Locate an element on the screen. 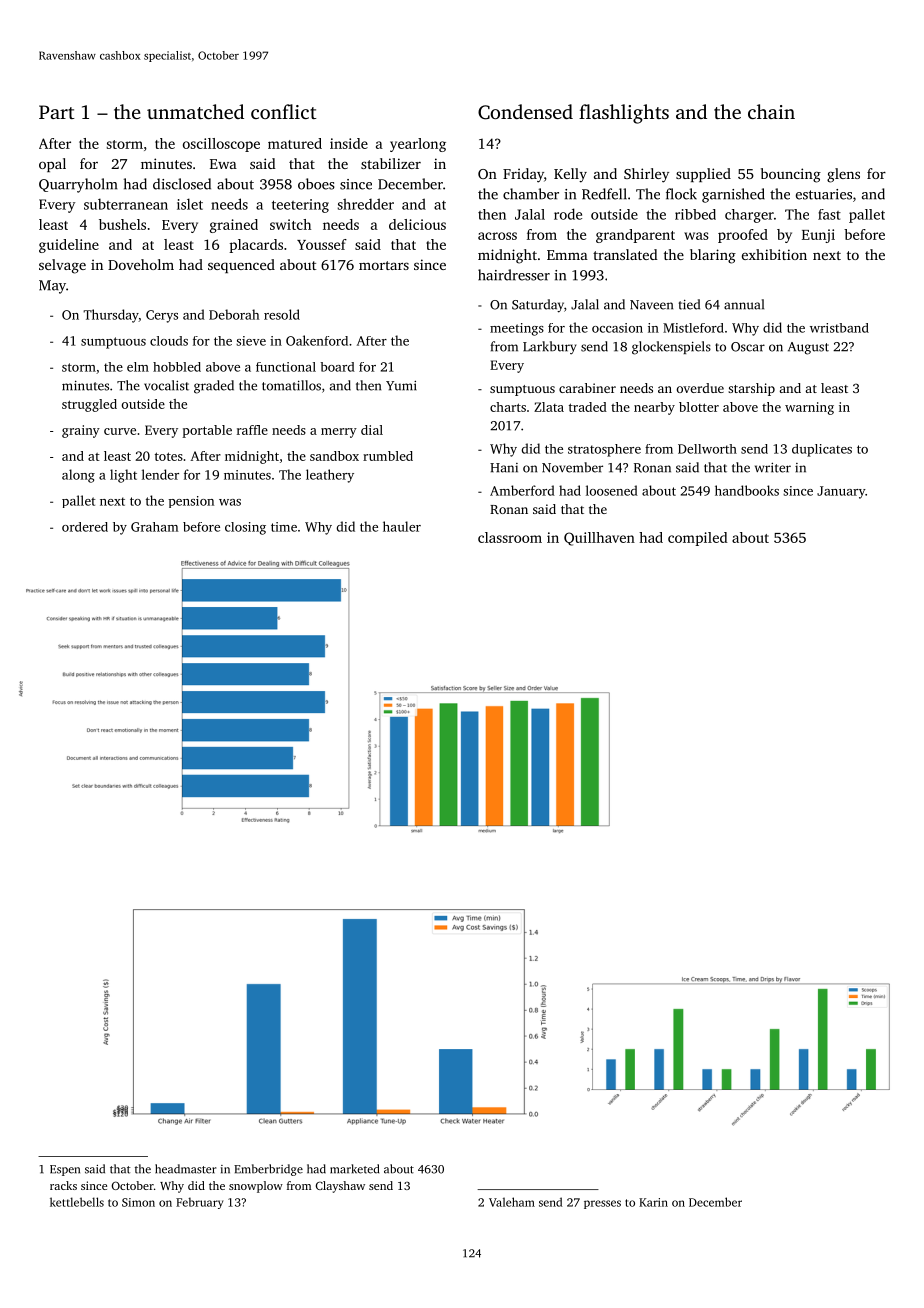 This screenshot has width=924, height=1308. closing is located at coordinates (245, 528).
